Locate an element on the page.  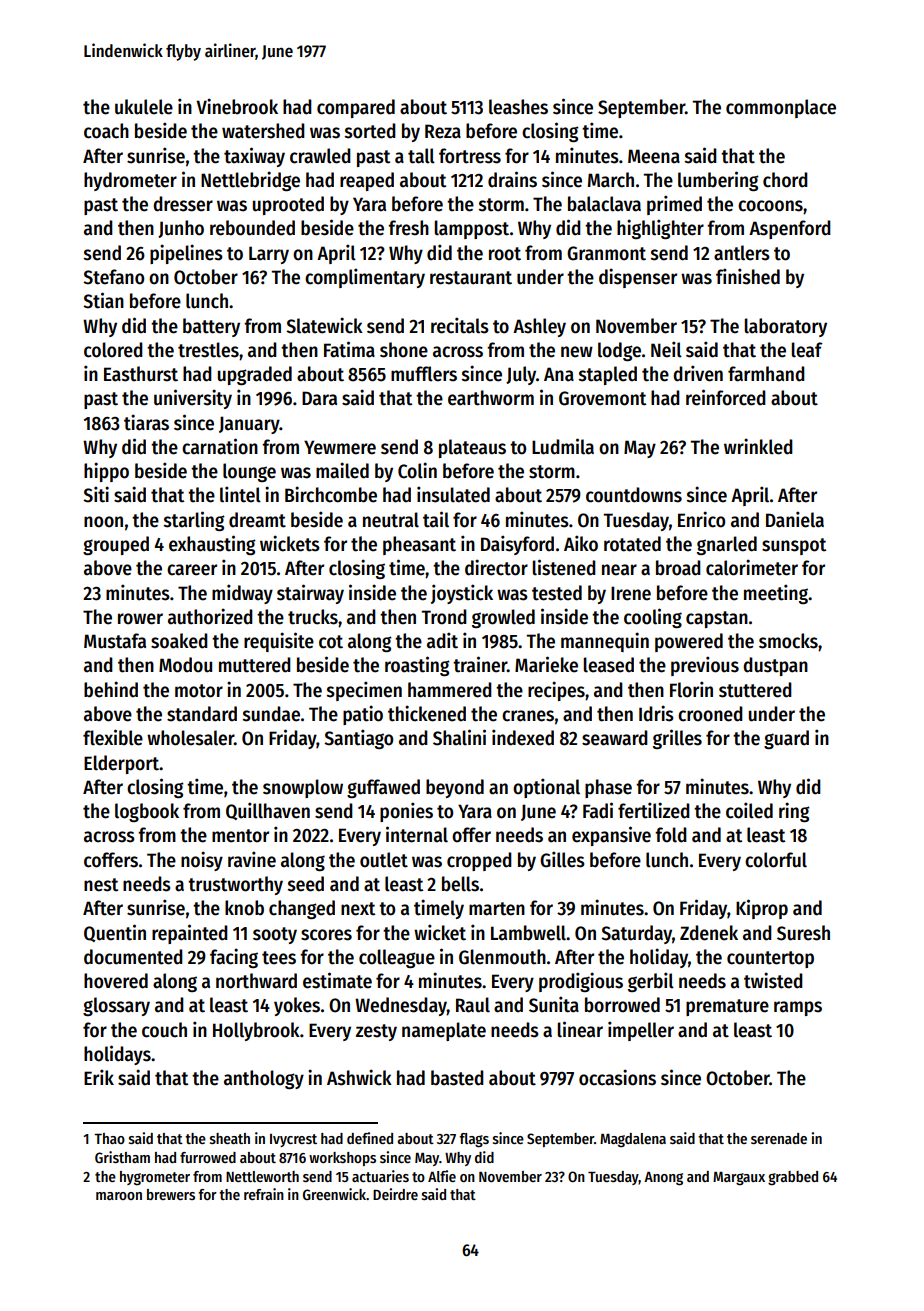
Erik is located at coordinates (99, 1077).
